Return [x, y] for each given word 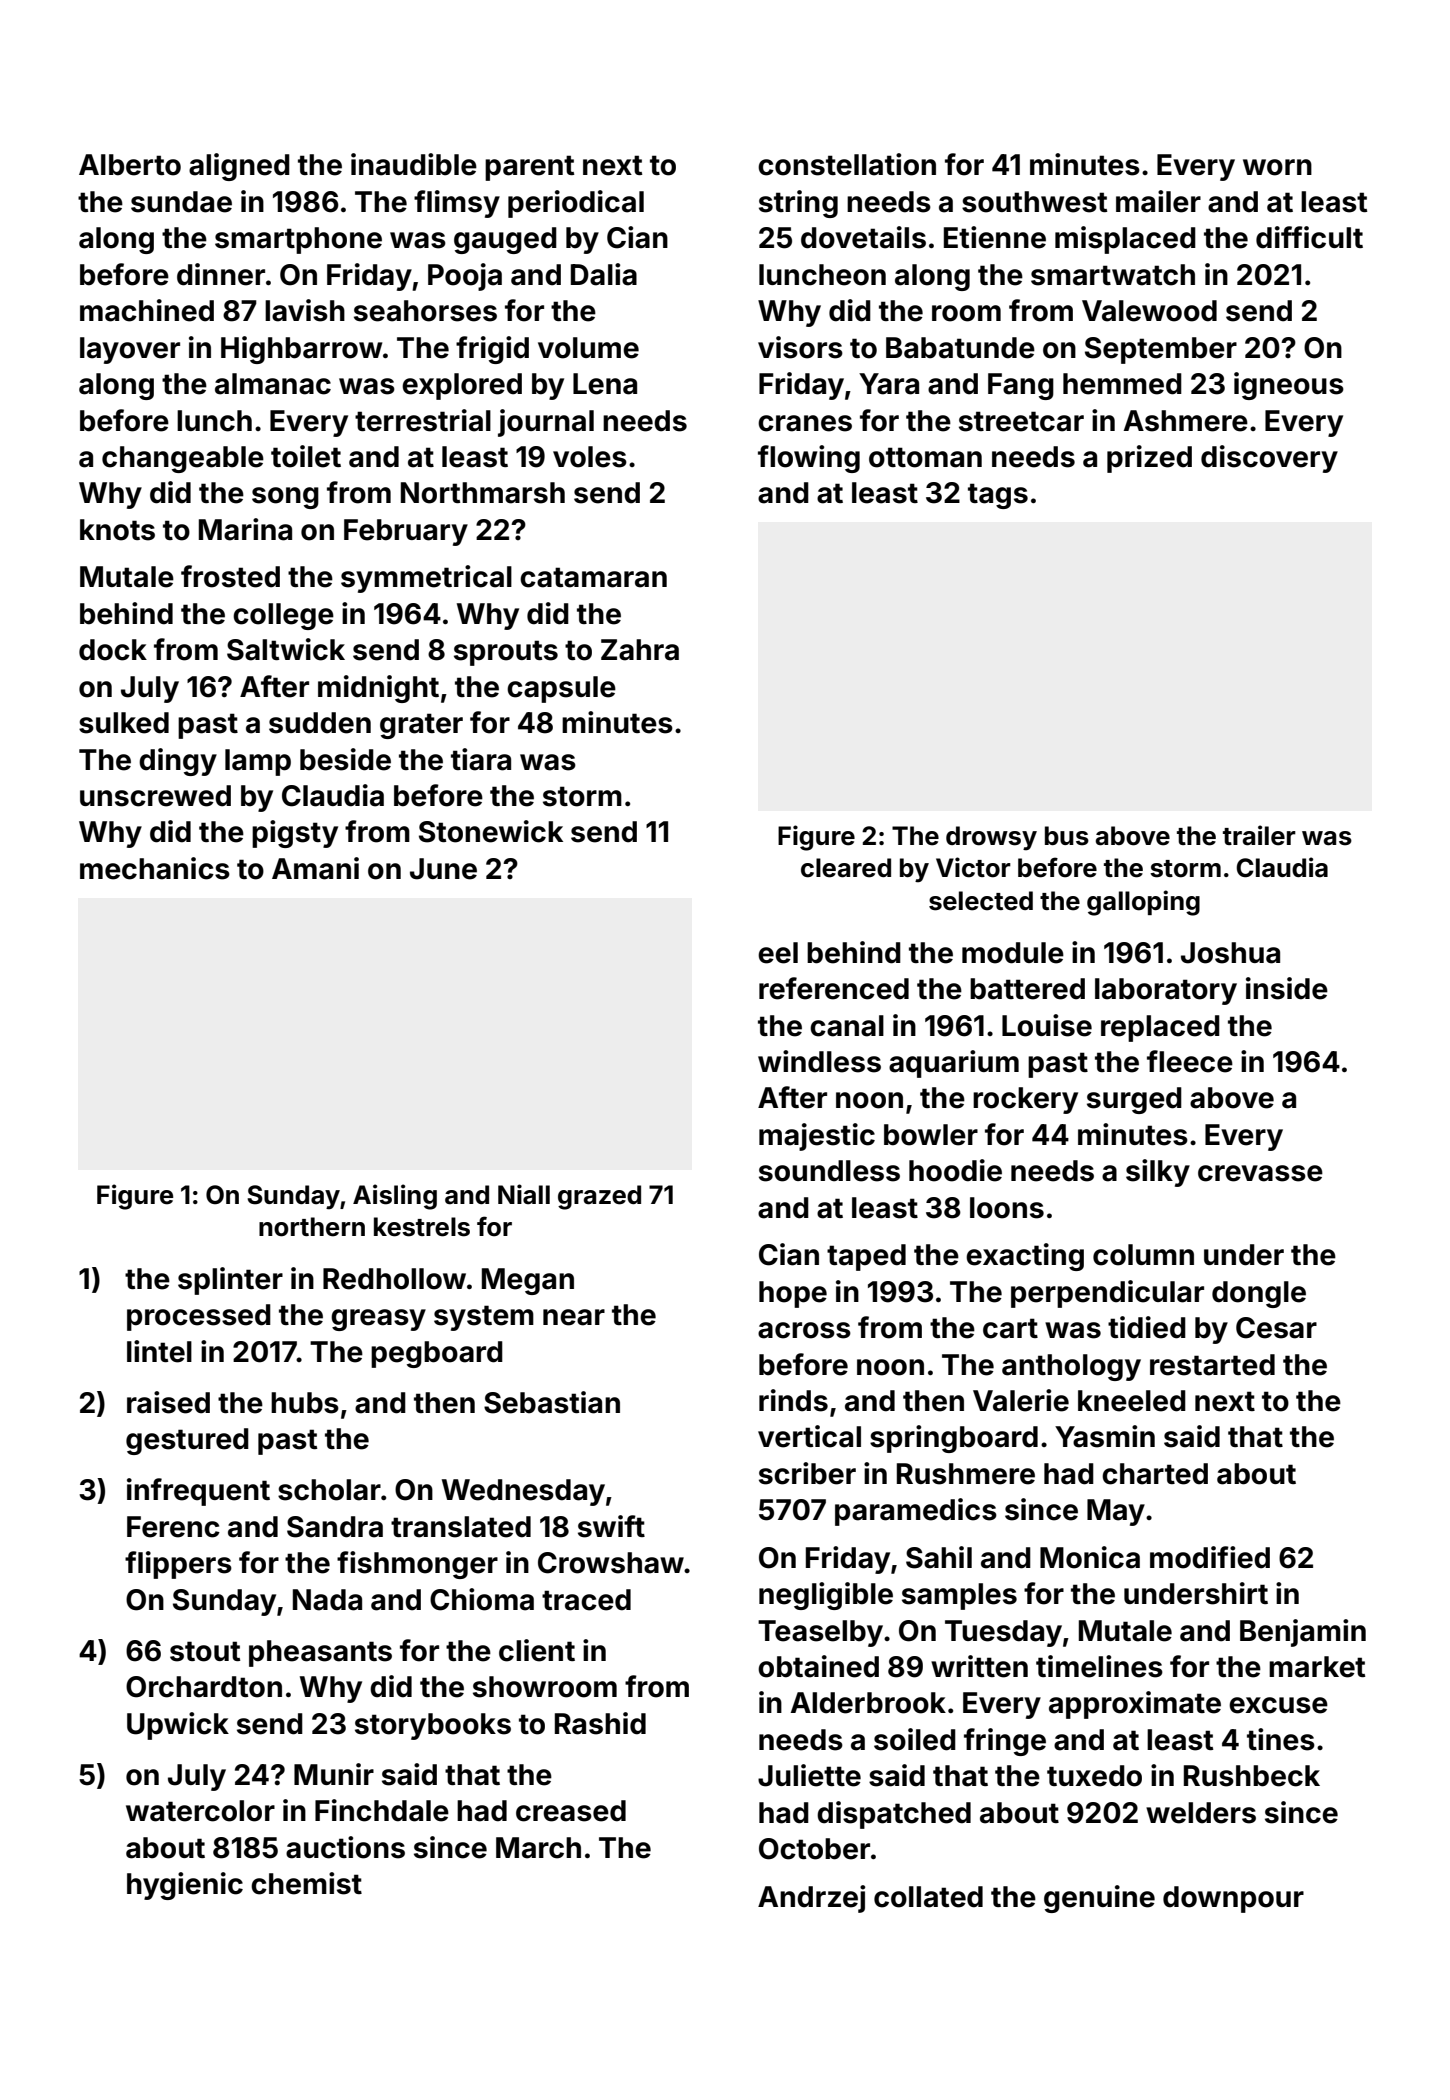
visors [800, 347]
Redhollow [394, 1279]
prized [1149, 459]
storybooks [433, 1726]
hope [793, 1294]
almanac [273, 384]
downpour [1233, 1899]
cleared [846, 868]
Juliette [809, 1775]
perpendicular [1107, 1294]
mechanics [155, 868]
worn [1277, 167]
